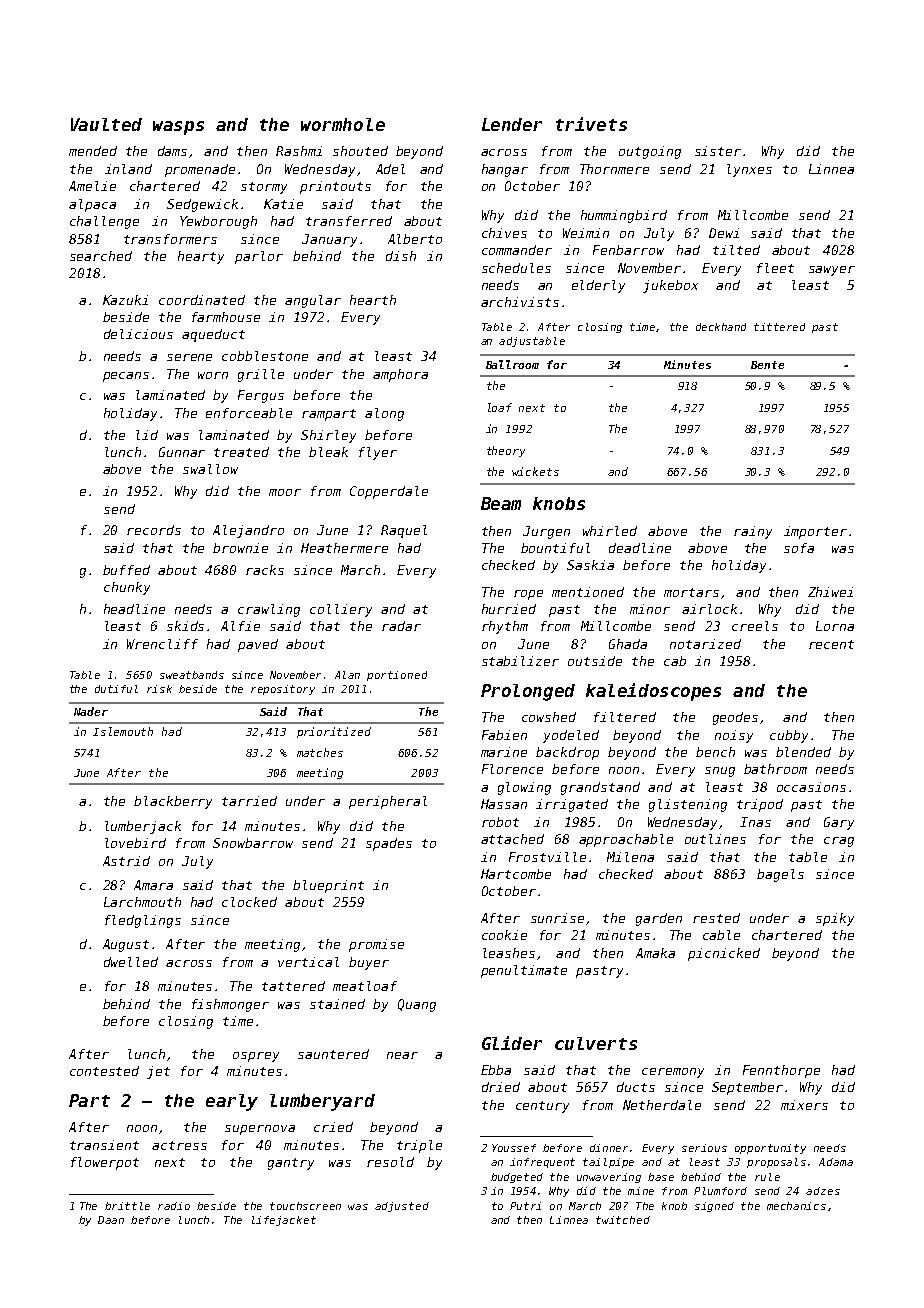 The height and width of the document is (1308, 924). What do you see at coordinates (126, 861) in the document?
I see `Astrid` at bounding box center [126, 861].
